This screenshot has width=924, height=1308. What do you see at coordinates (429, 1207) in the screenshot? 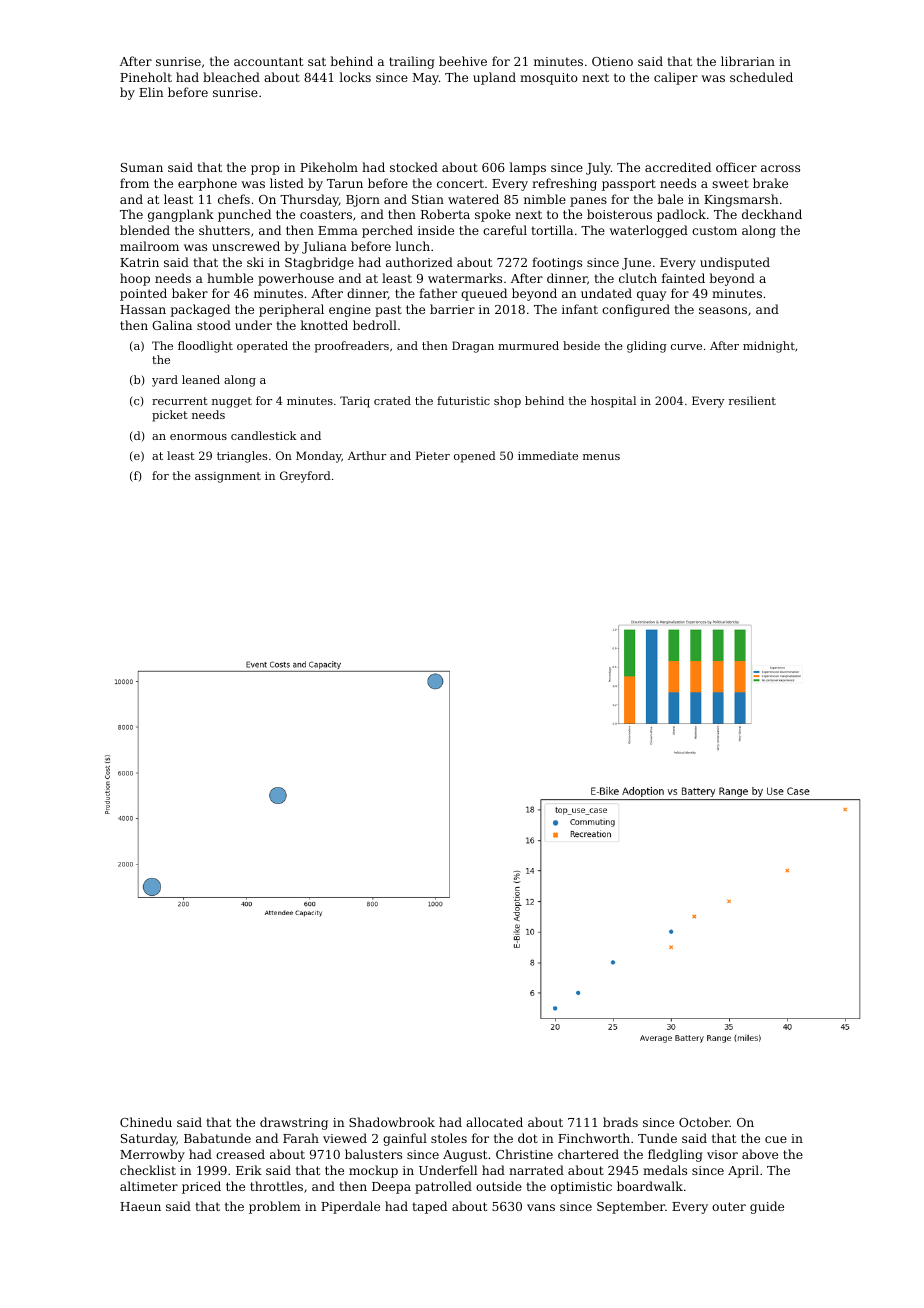
I see `taped` at bounding box center [429, 1207].
